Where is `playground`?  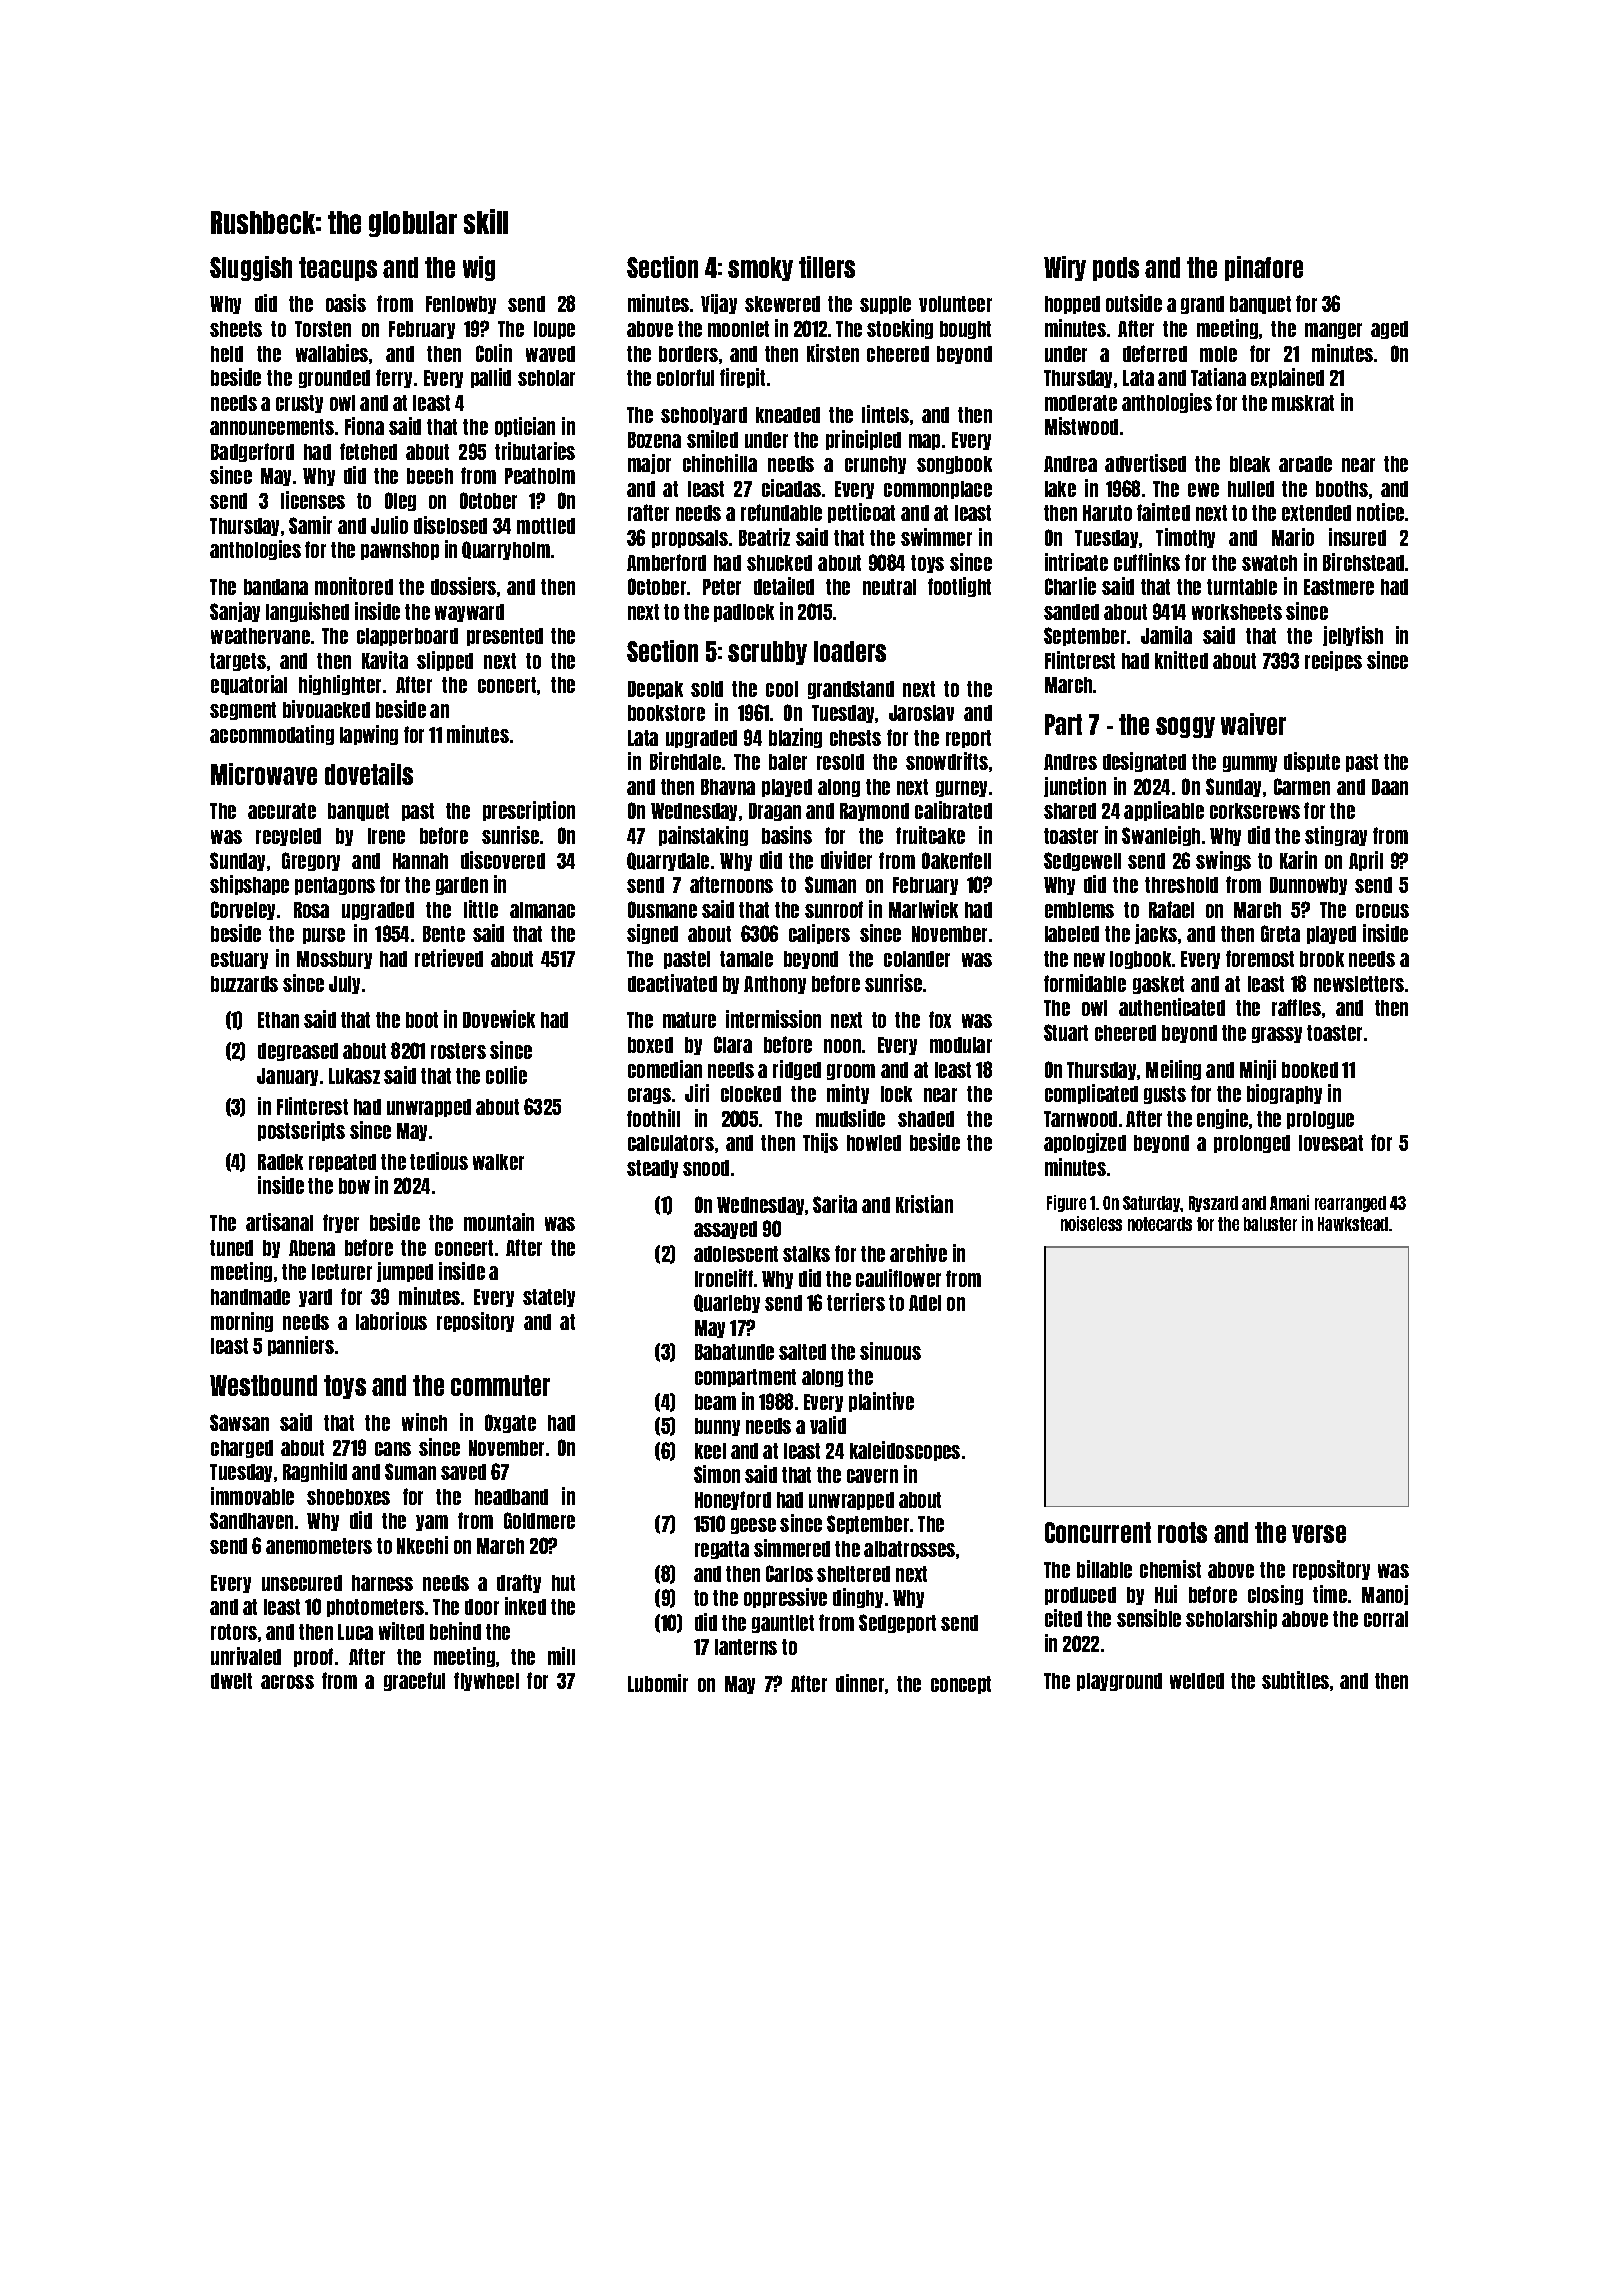
playground is located at coordinates (1119, 1682).
